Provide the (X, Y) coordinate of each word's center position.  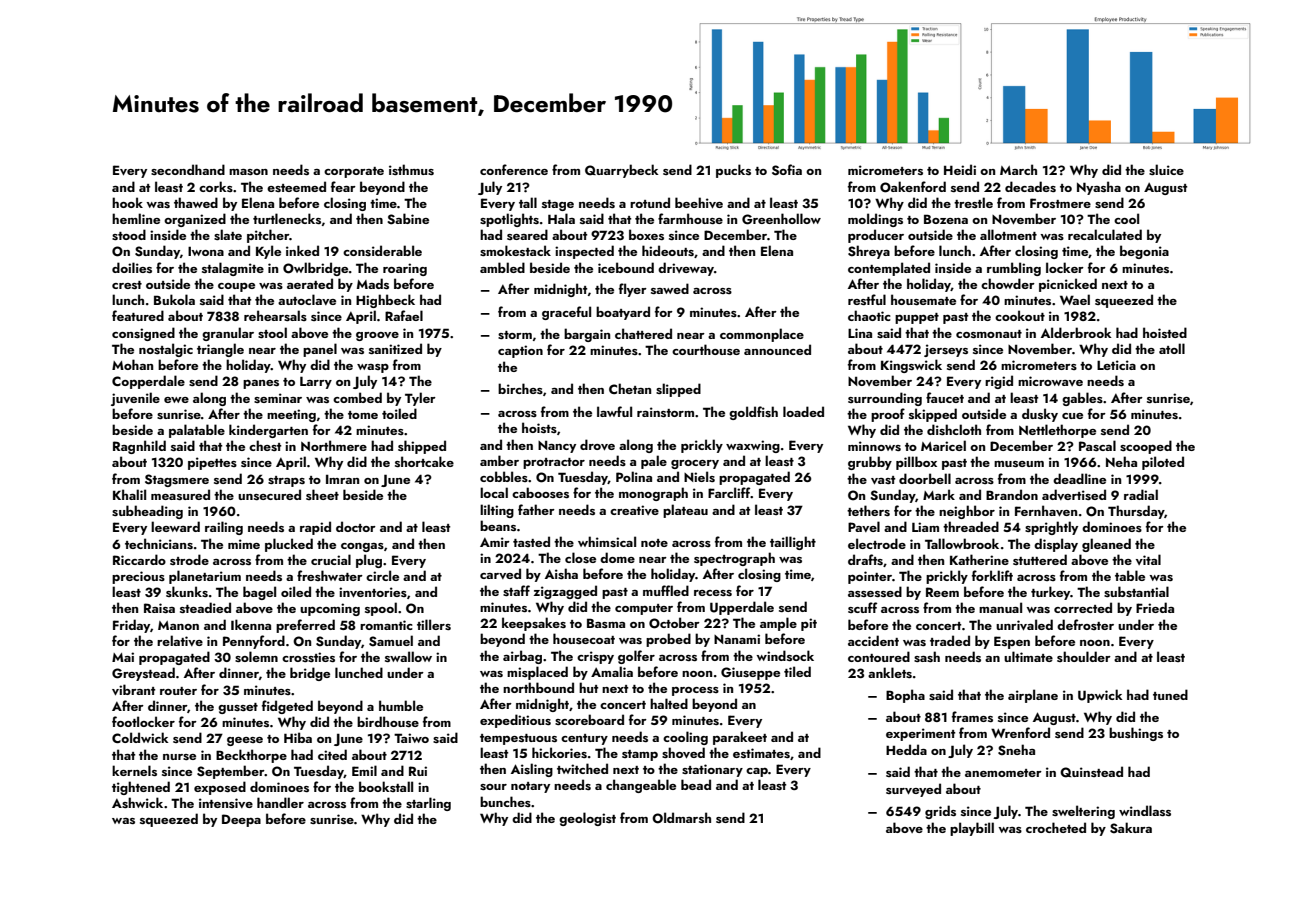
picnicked (1068, 285)
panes (261, 384)
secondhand (188, 169)
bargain (587, 335)
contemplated (889, 269)
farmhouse (690, 218)
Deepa (241, 820)
